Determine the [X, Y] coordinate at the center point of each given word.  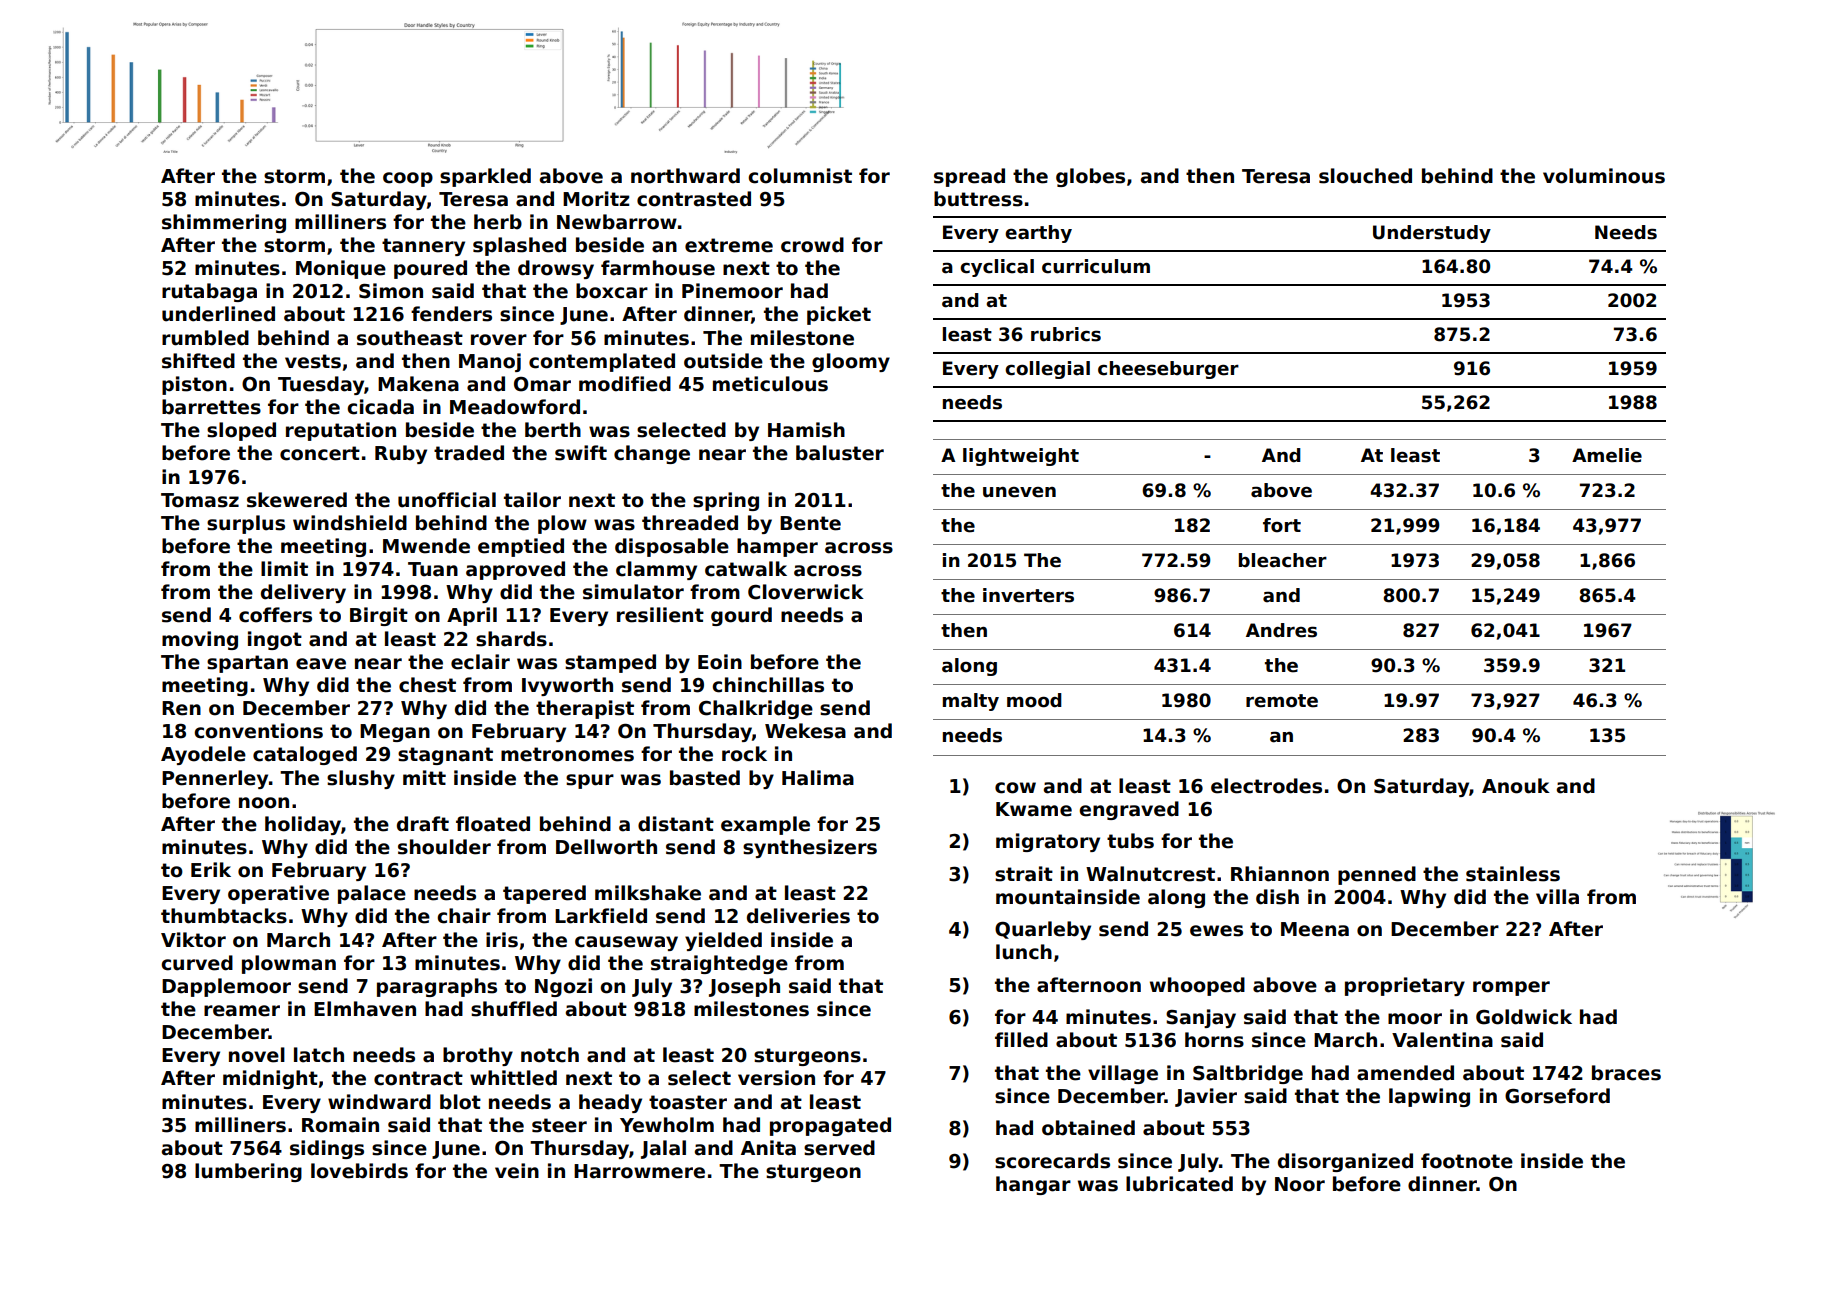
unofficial [447, 500]
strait [1024, 874]
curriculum [1096, 266]
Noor [1300, 1184]
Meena [1315, 929]
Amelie [1607, 455]
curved [197, 963]
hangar [1033, 1185]
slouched [1365, 176]
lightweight [1021, 457]
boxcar [612, 291]
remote [1282, 701]
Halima [818, 778]
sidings [327, 1149]
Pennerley [215, 779]
